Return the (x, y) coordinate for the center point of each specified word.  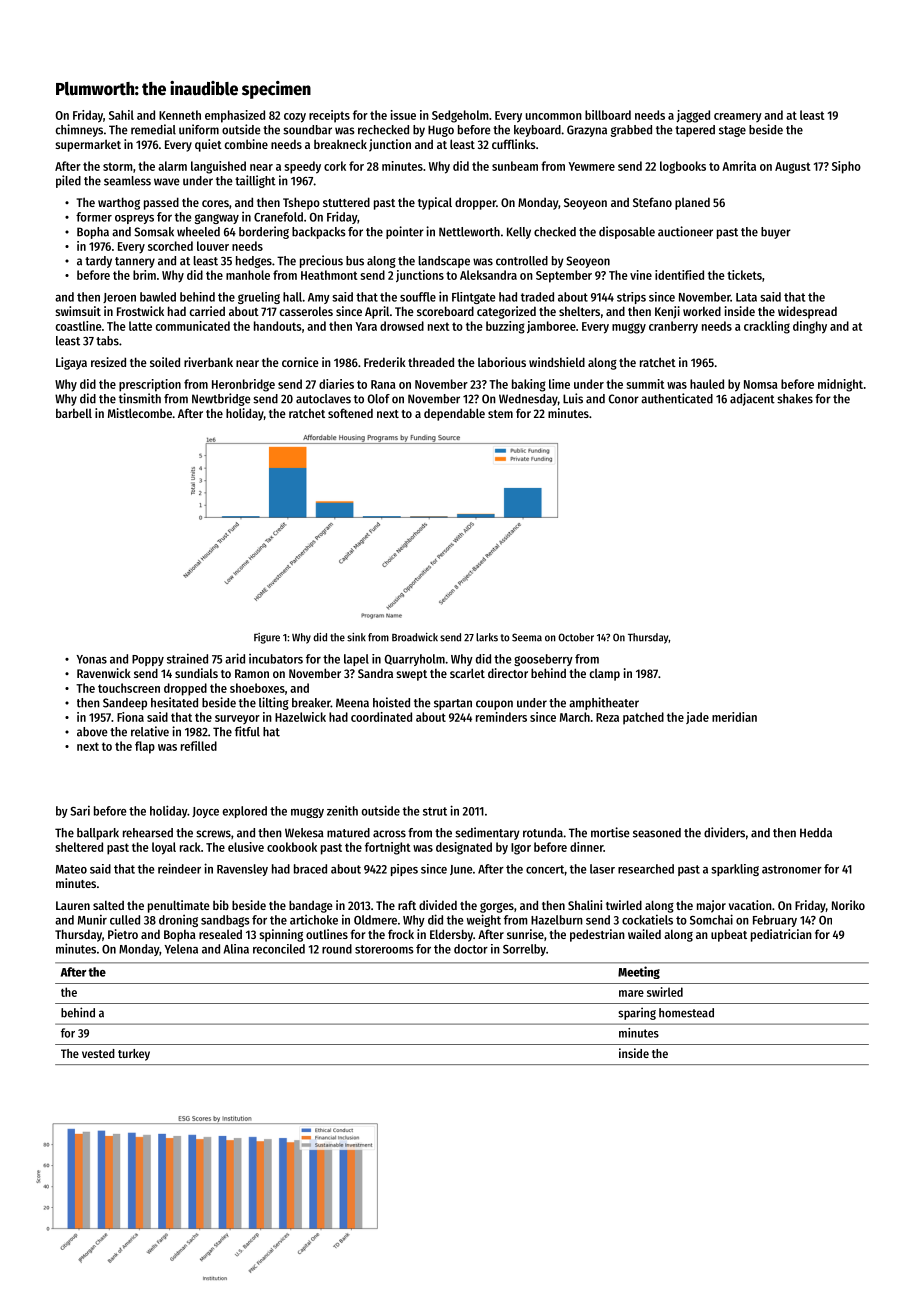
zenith (342, 811)
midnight (840, 385)
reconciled (279, 949)
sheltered (79, 847)
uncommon (554, 116)
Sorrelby (524, 950)
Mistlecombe (140, 413)
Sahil (121, 115)
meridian (734, 717)
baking (529, 385)
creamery (738, 117)
